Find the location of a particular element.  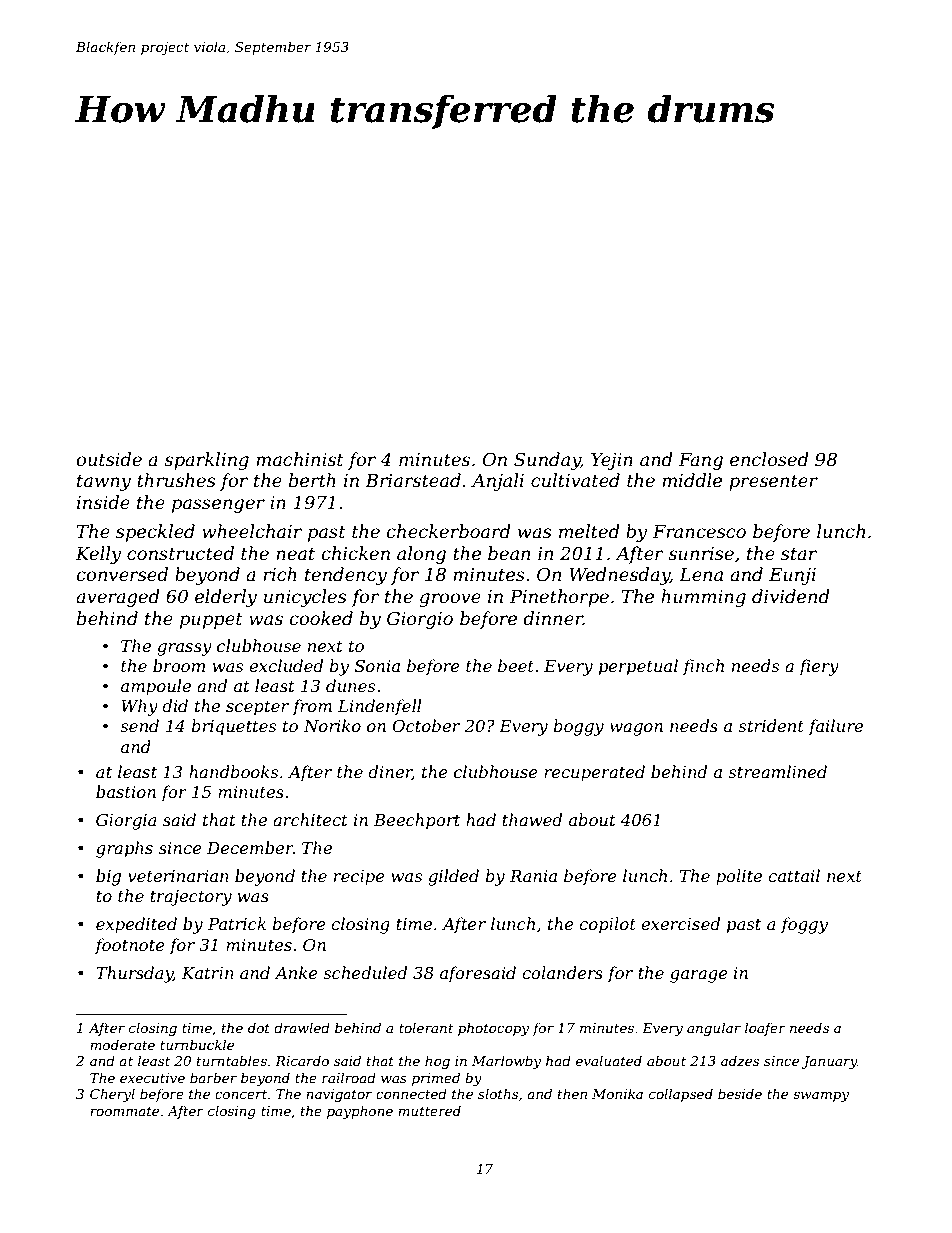

sparkling is located at coordinates (206, 461).
